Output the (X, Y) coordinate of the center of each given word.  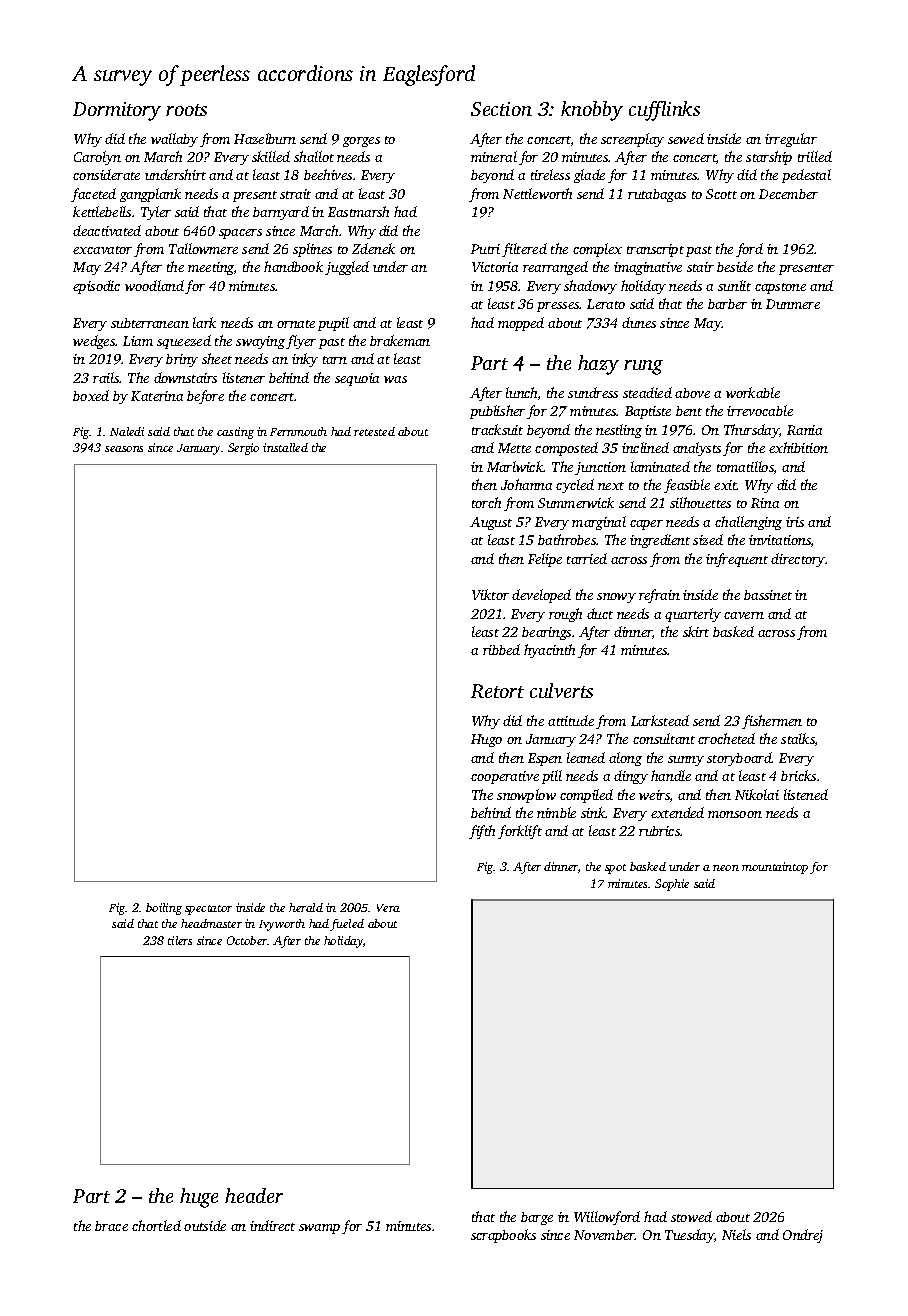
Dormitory (117, 111)
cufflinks (664, 111)
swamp (319, 1229)
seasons (124, 449)
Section (501, 109)
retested (374, 431)
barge (537, 1218)
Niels (736, 1234)
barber (727, 304)
